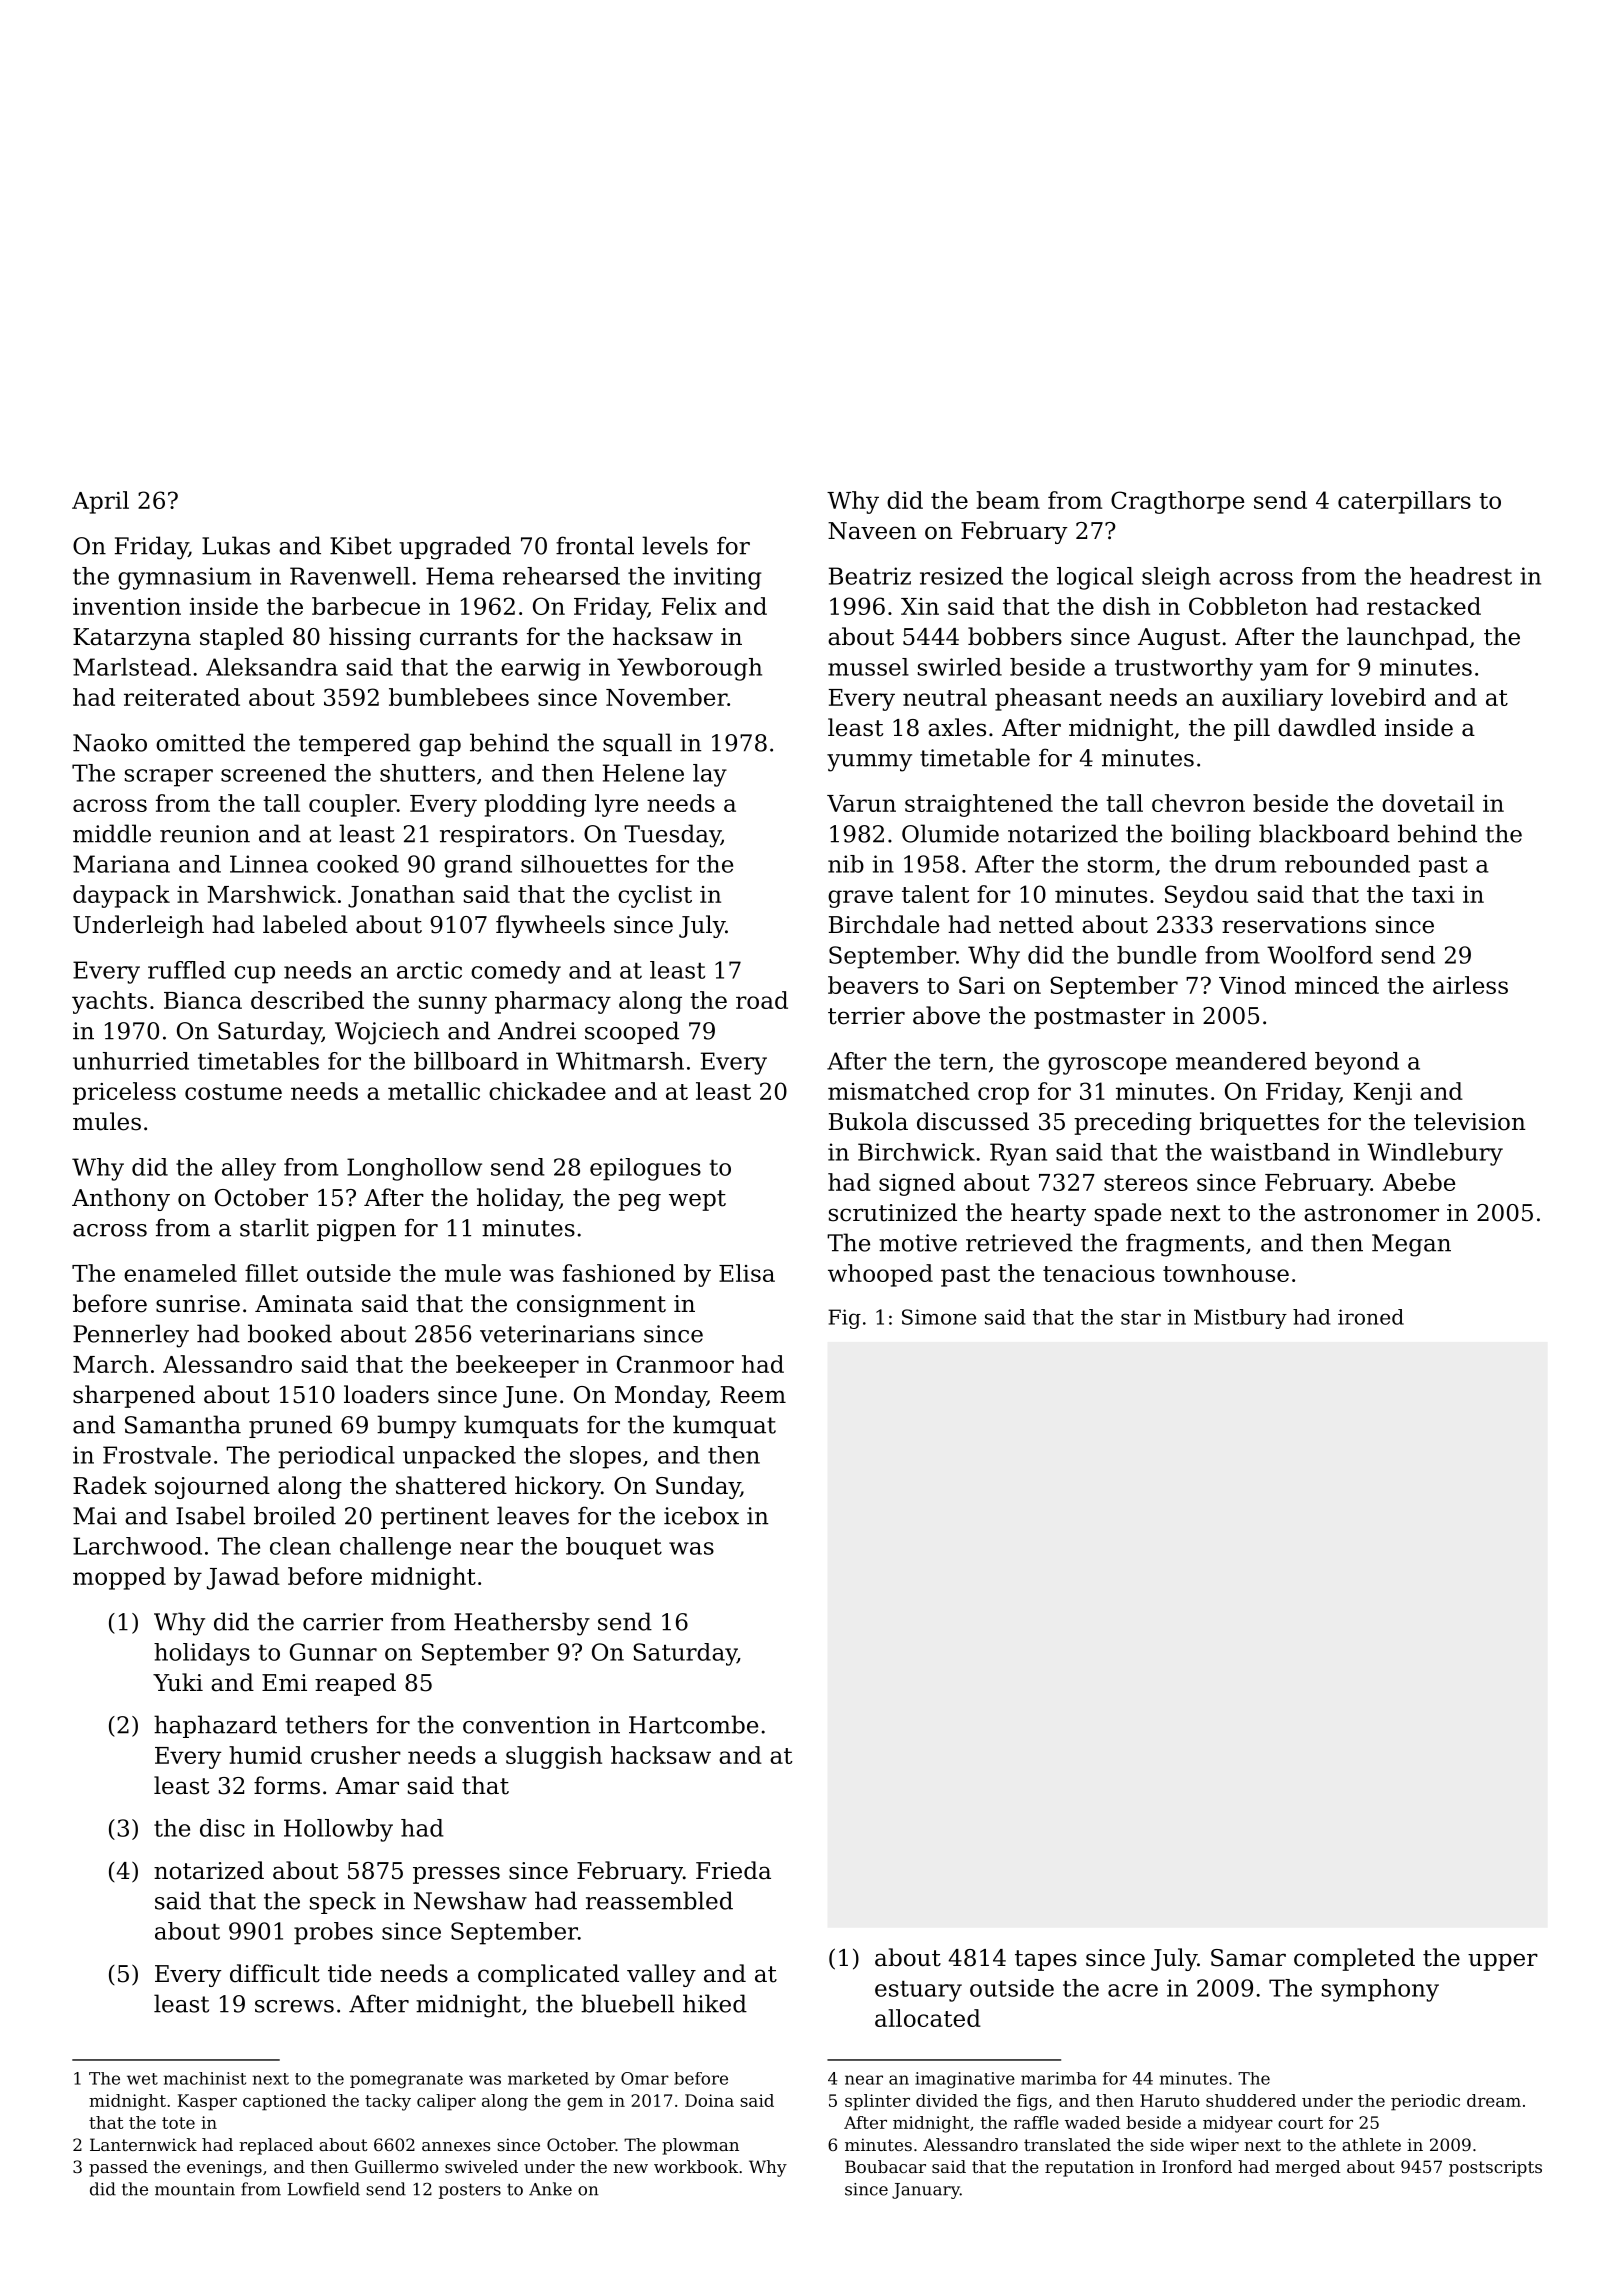  Describe the element at coordinates (1411, 1245) in the page. I see `Megan` at that location.
